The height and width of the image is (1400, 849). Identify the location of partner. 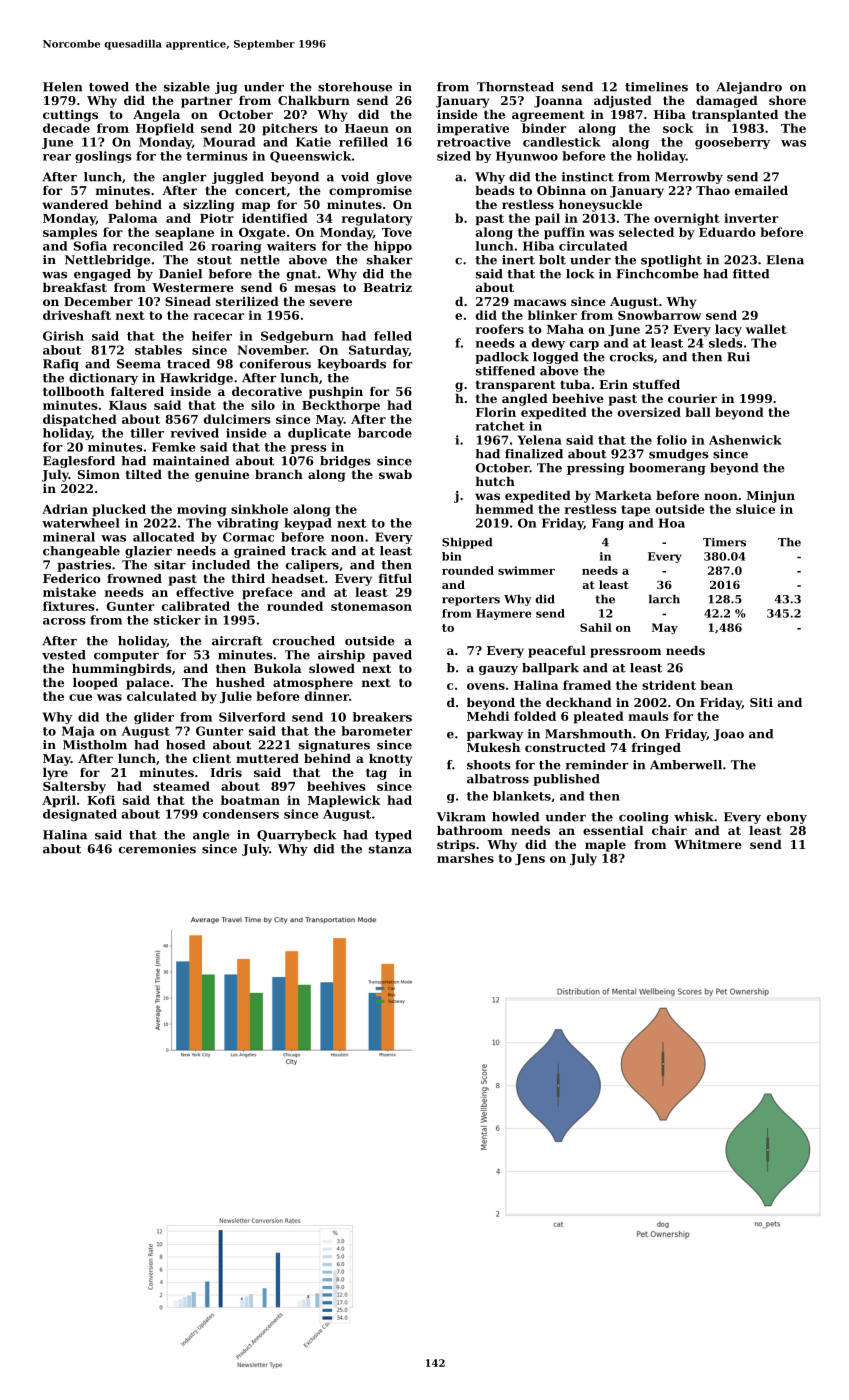
(207, 102).
